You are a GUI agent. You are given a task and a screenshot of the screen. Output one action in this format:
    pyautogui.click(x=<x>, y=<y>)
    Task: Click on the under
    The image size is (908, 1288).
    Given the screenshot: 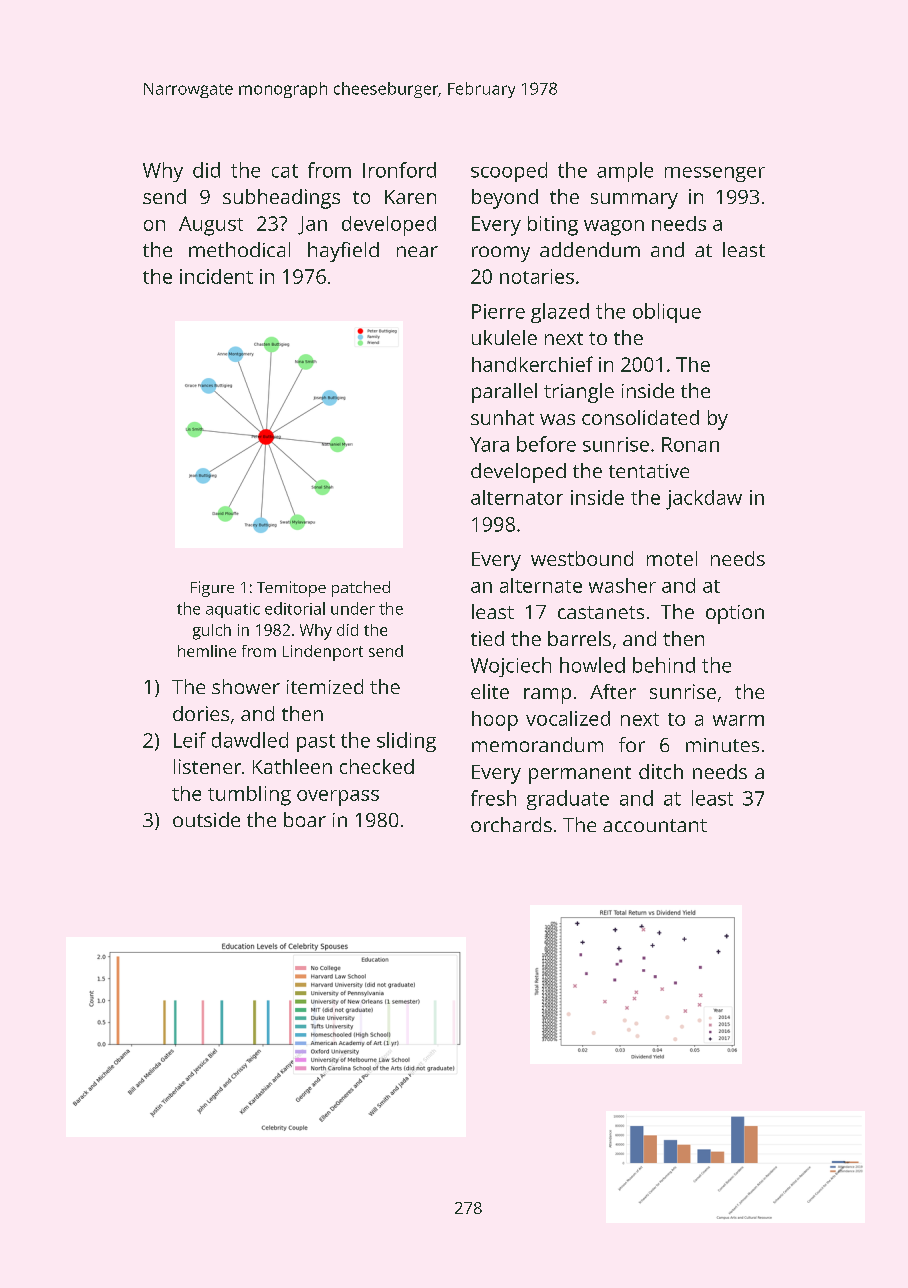 What is the action you would take?
    pyautogui.click(x=353, y=608)
